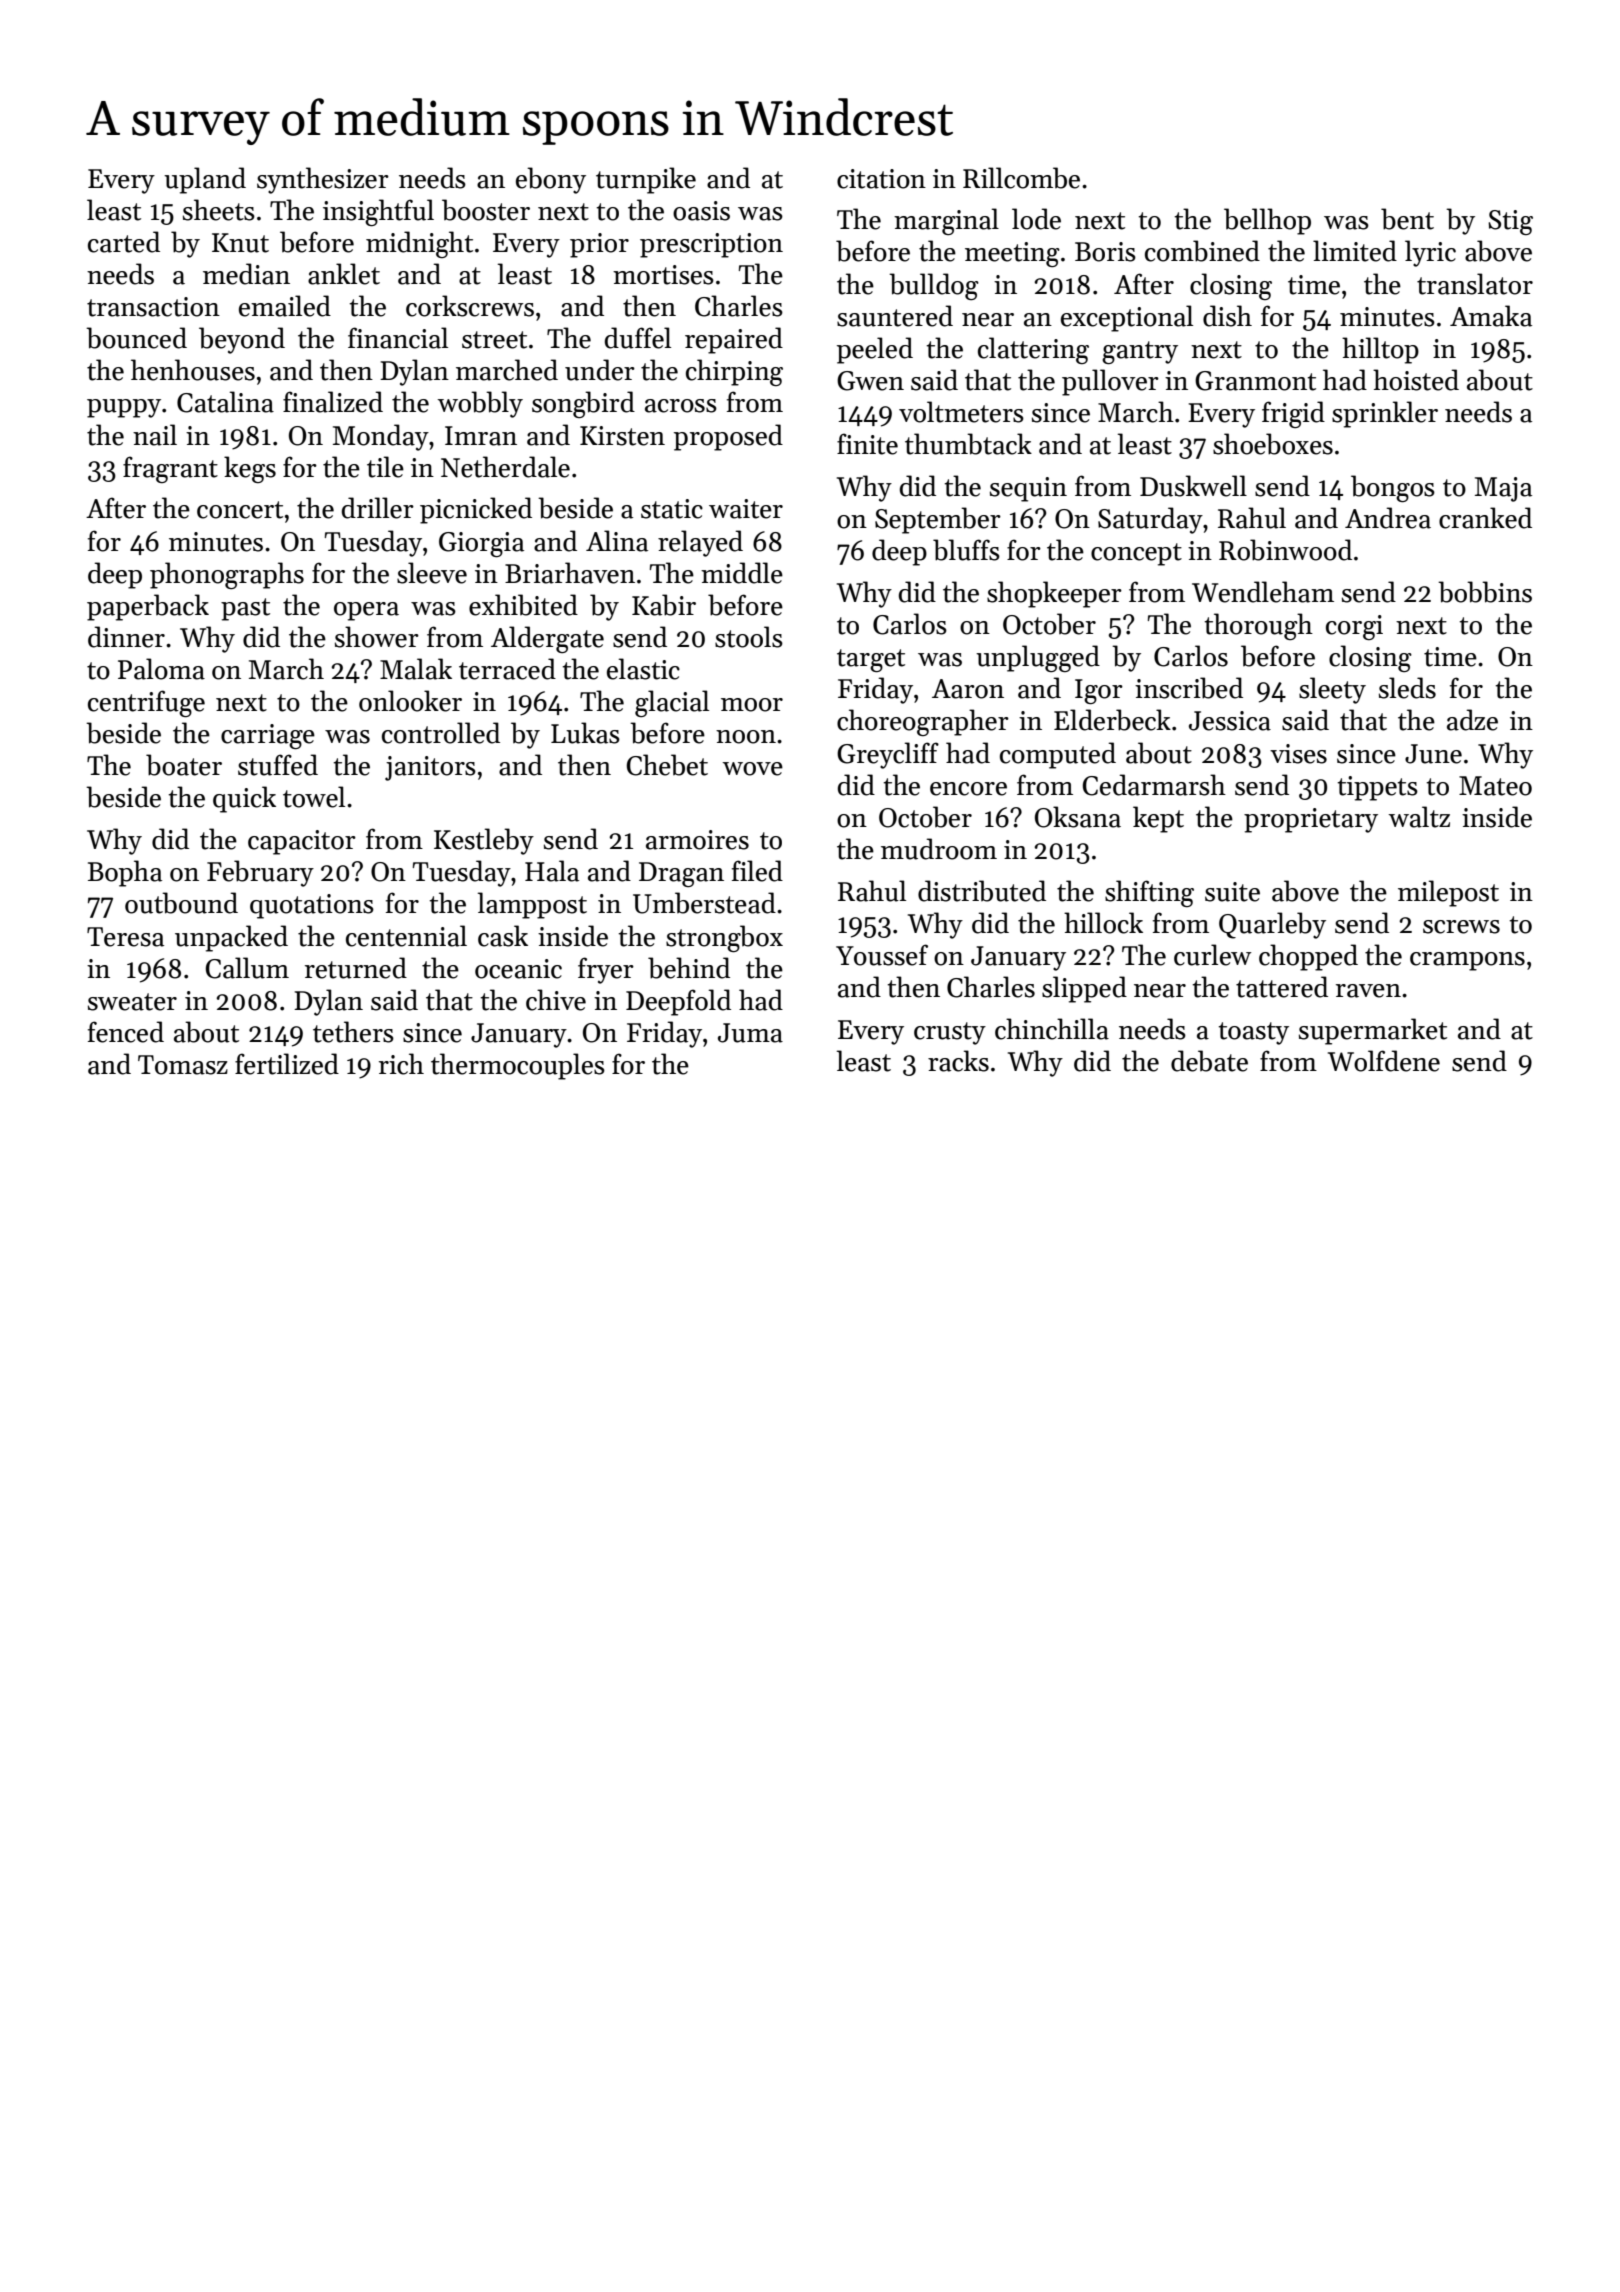 The width and height of the page is (1620, 2292). I want to click on racks, so click(958, 1061).
